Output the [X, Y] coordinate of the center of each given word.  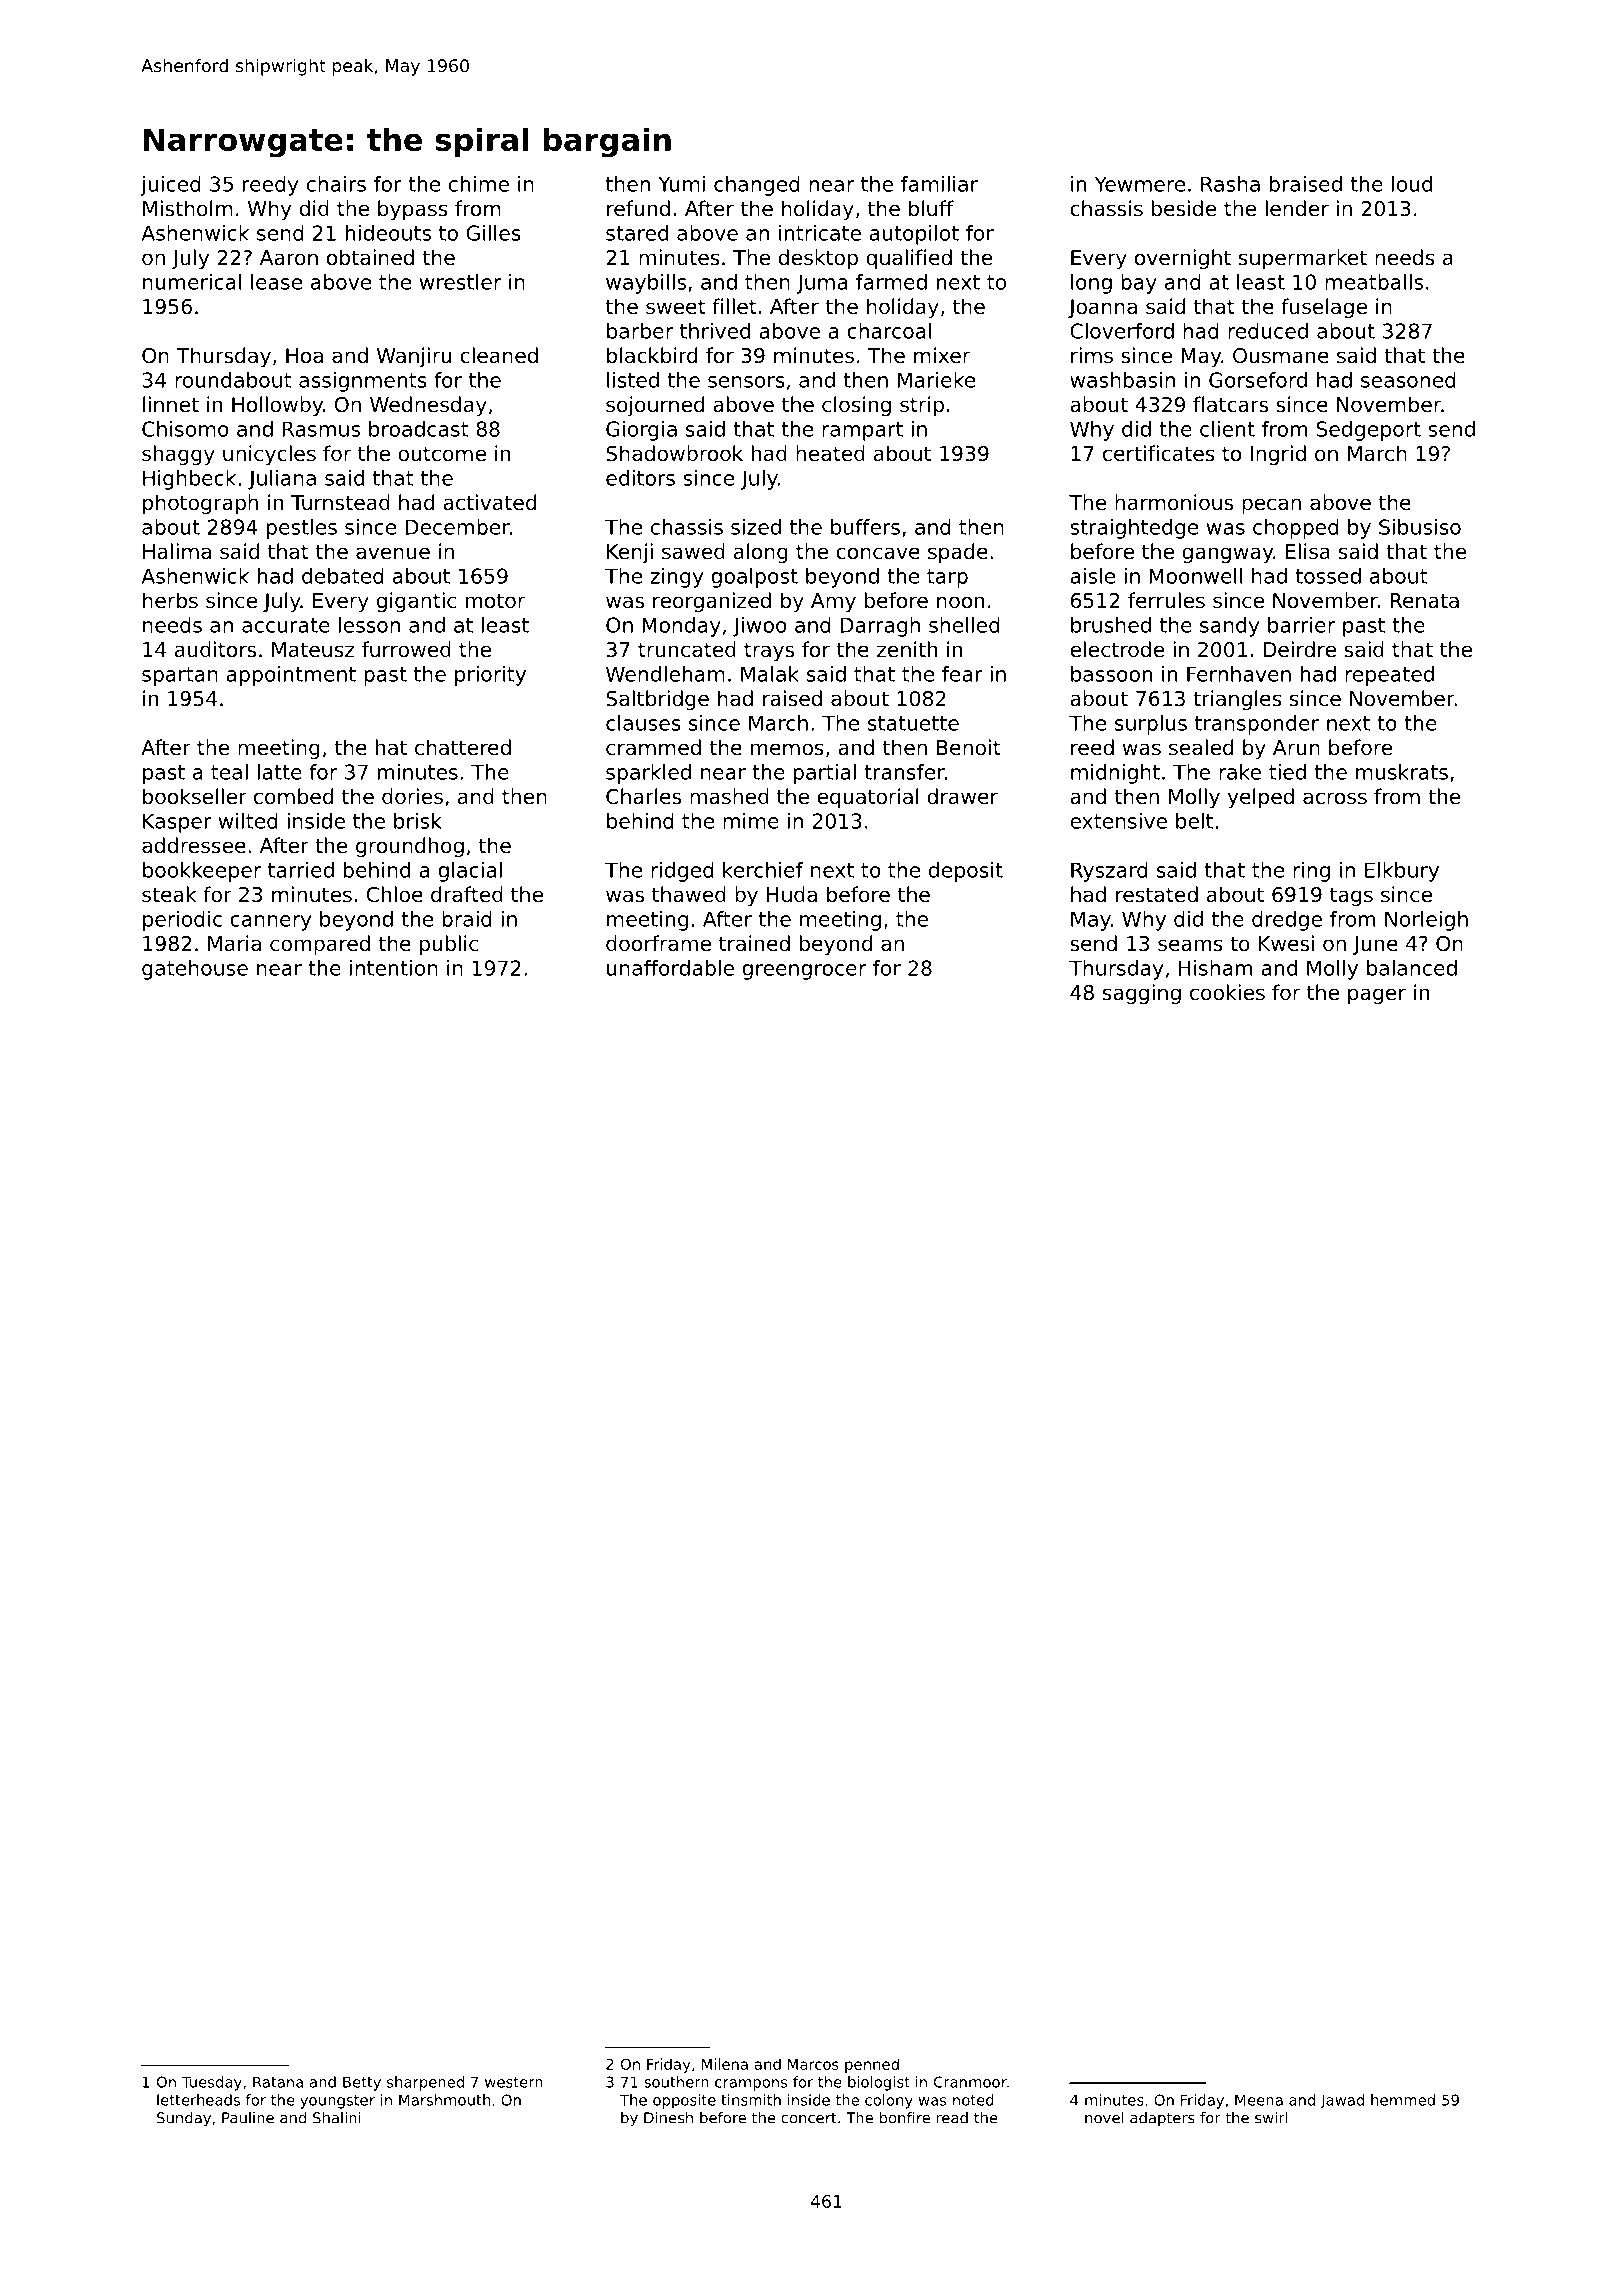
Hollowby [277, 406]
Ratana [278, 2082]
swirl [1271, 2118]
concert [809, 2118]
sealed [1201, 747]
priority [490, 676]
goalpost [754, 578]
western [514, 2082]
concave [878, 553]
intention [394, 968]
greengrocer [804, 972]
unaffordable [670, 968]
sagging [1142, 994]
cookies [1227, 992]
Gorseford [1258, 380]
